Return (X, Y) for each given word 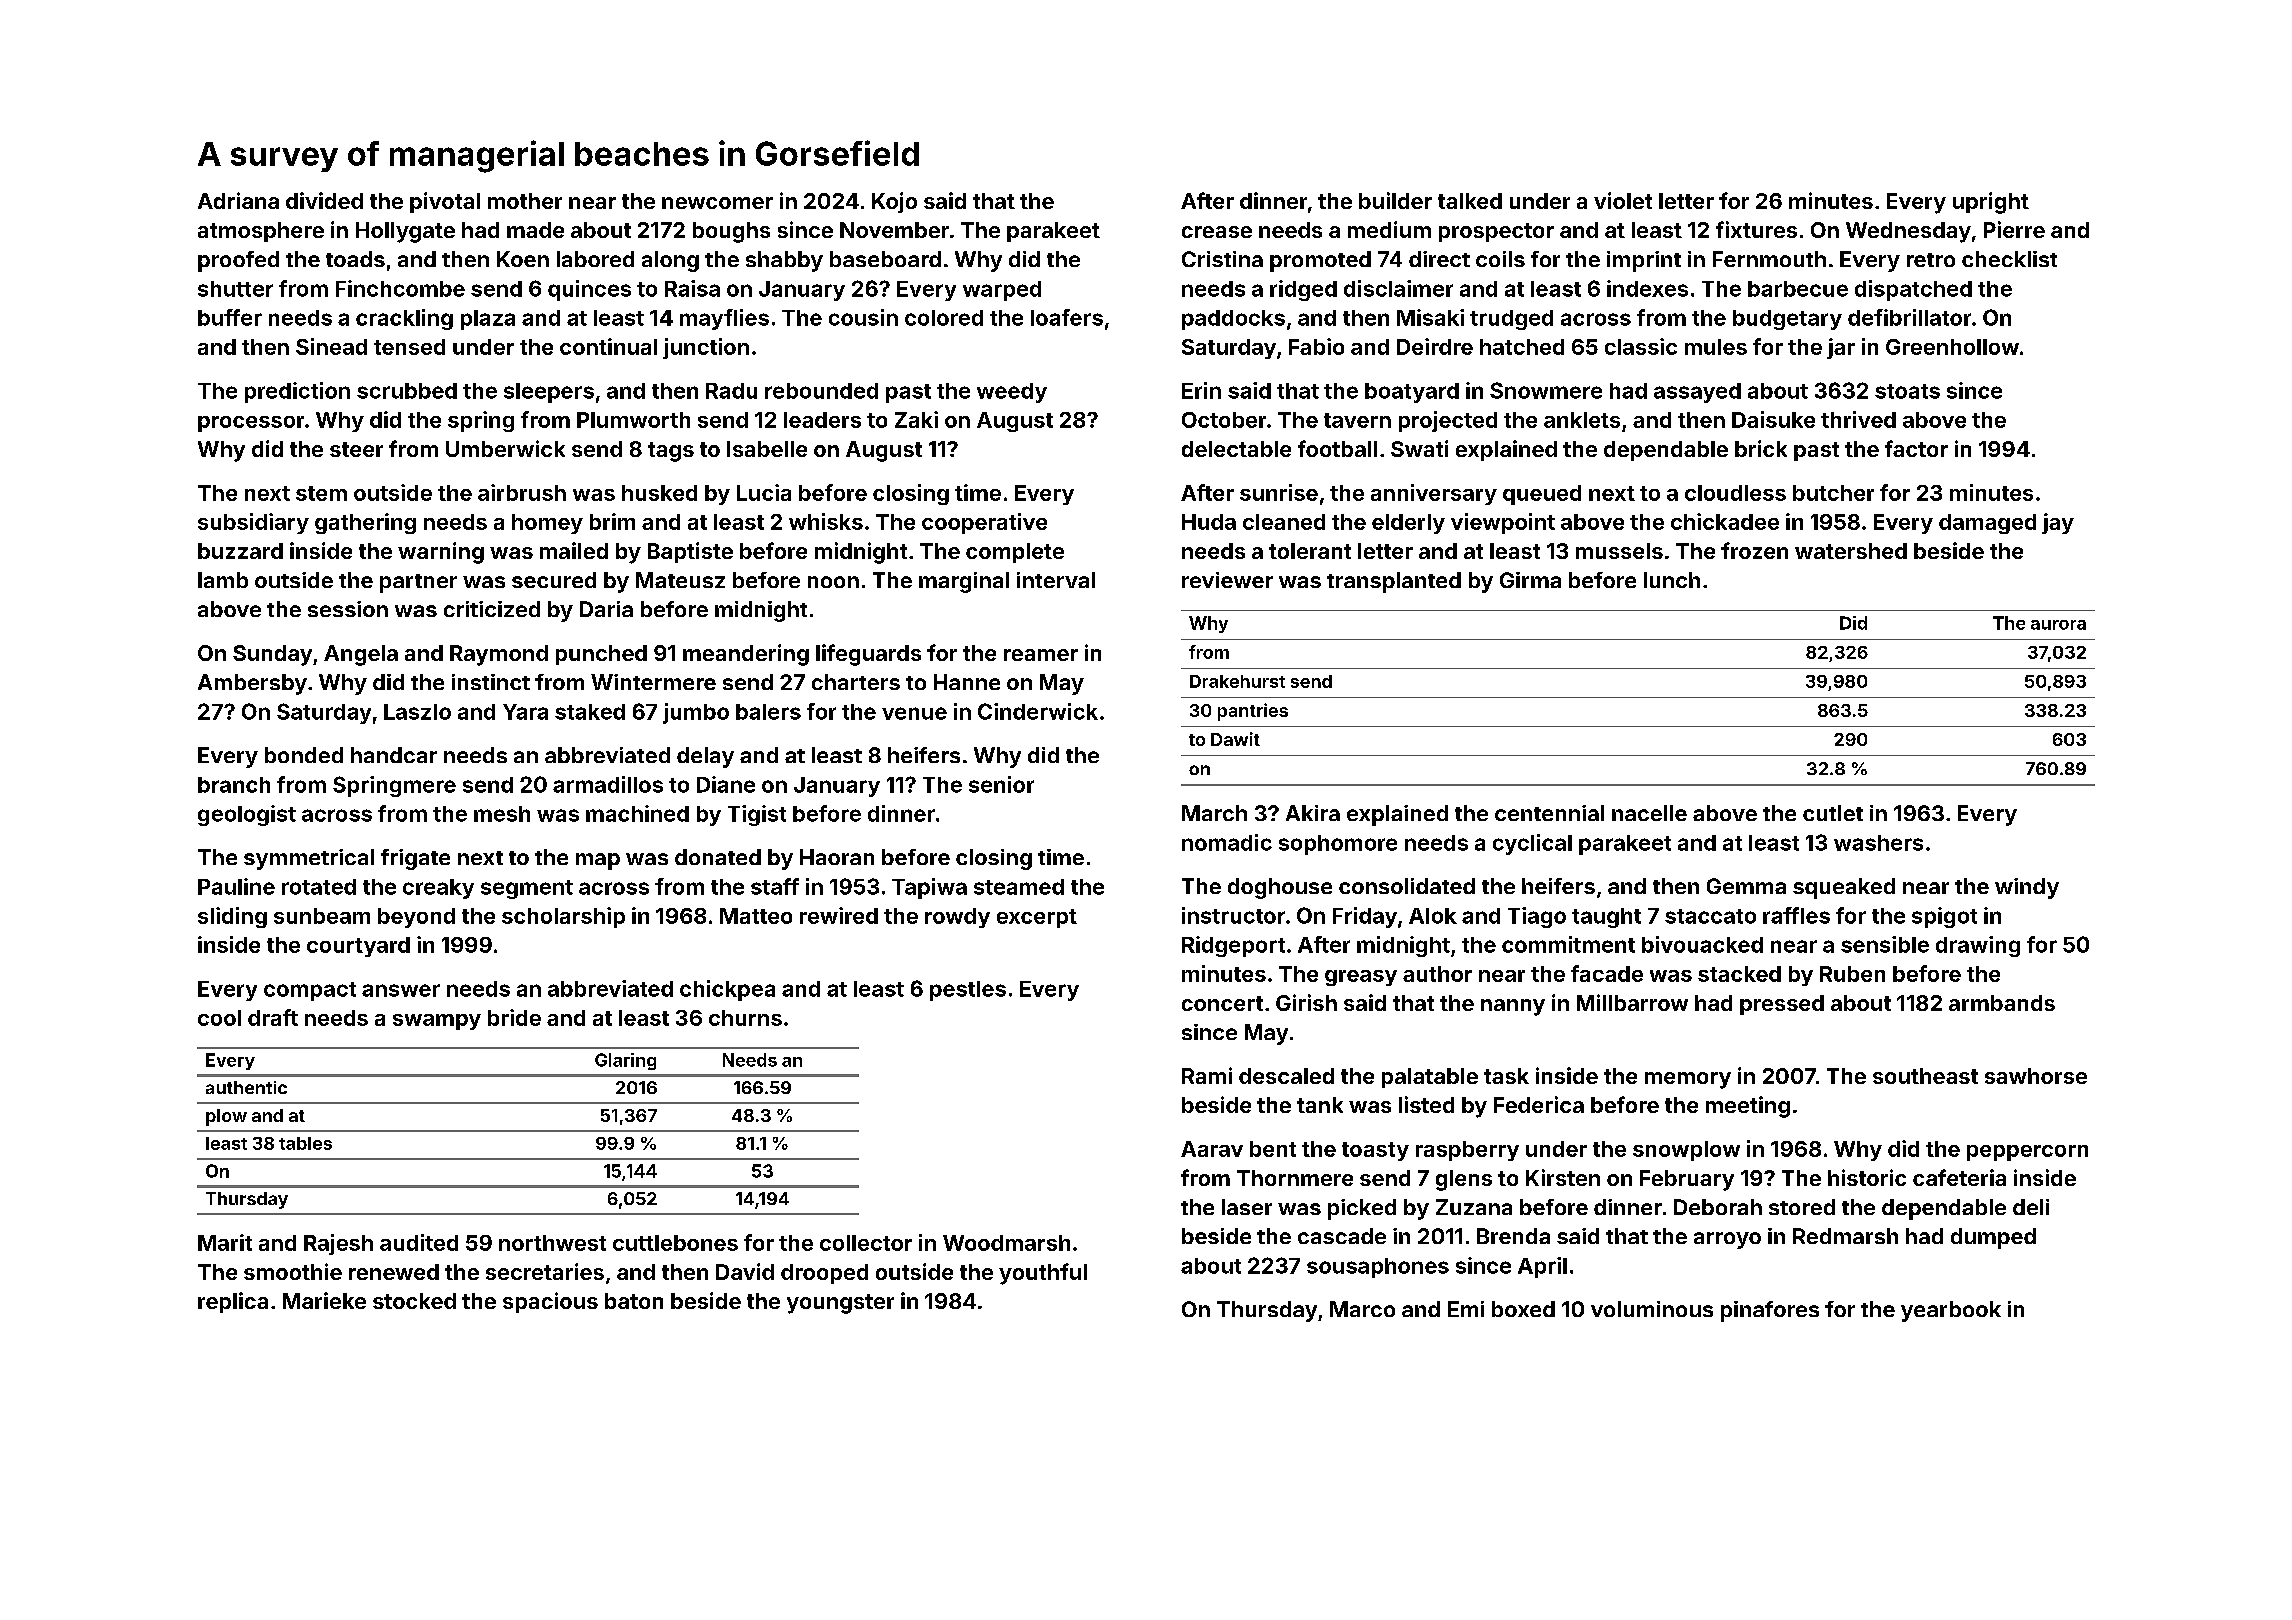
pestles (968, 991)
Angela (361, 655)
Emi (1466, 1309)
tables (305, 1143)
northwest (552, 1243)
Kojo (894, 202)
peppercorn (2027, 1153)
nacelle (1649, 813)
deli (2031, 1207)
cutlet (1833, 813)
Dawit (1235, 739)
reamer (1041, 655)
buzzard (240, 551)
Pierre (2014, 229)
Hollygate (405, 232)
